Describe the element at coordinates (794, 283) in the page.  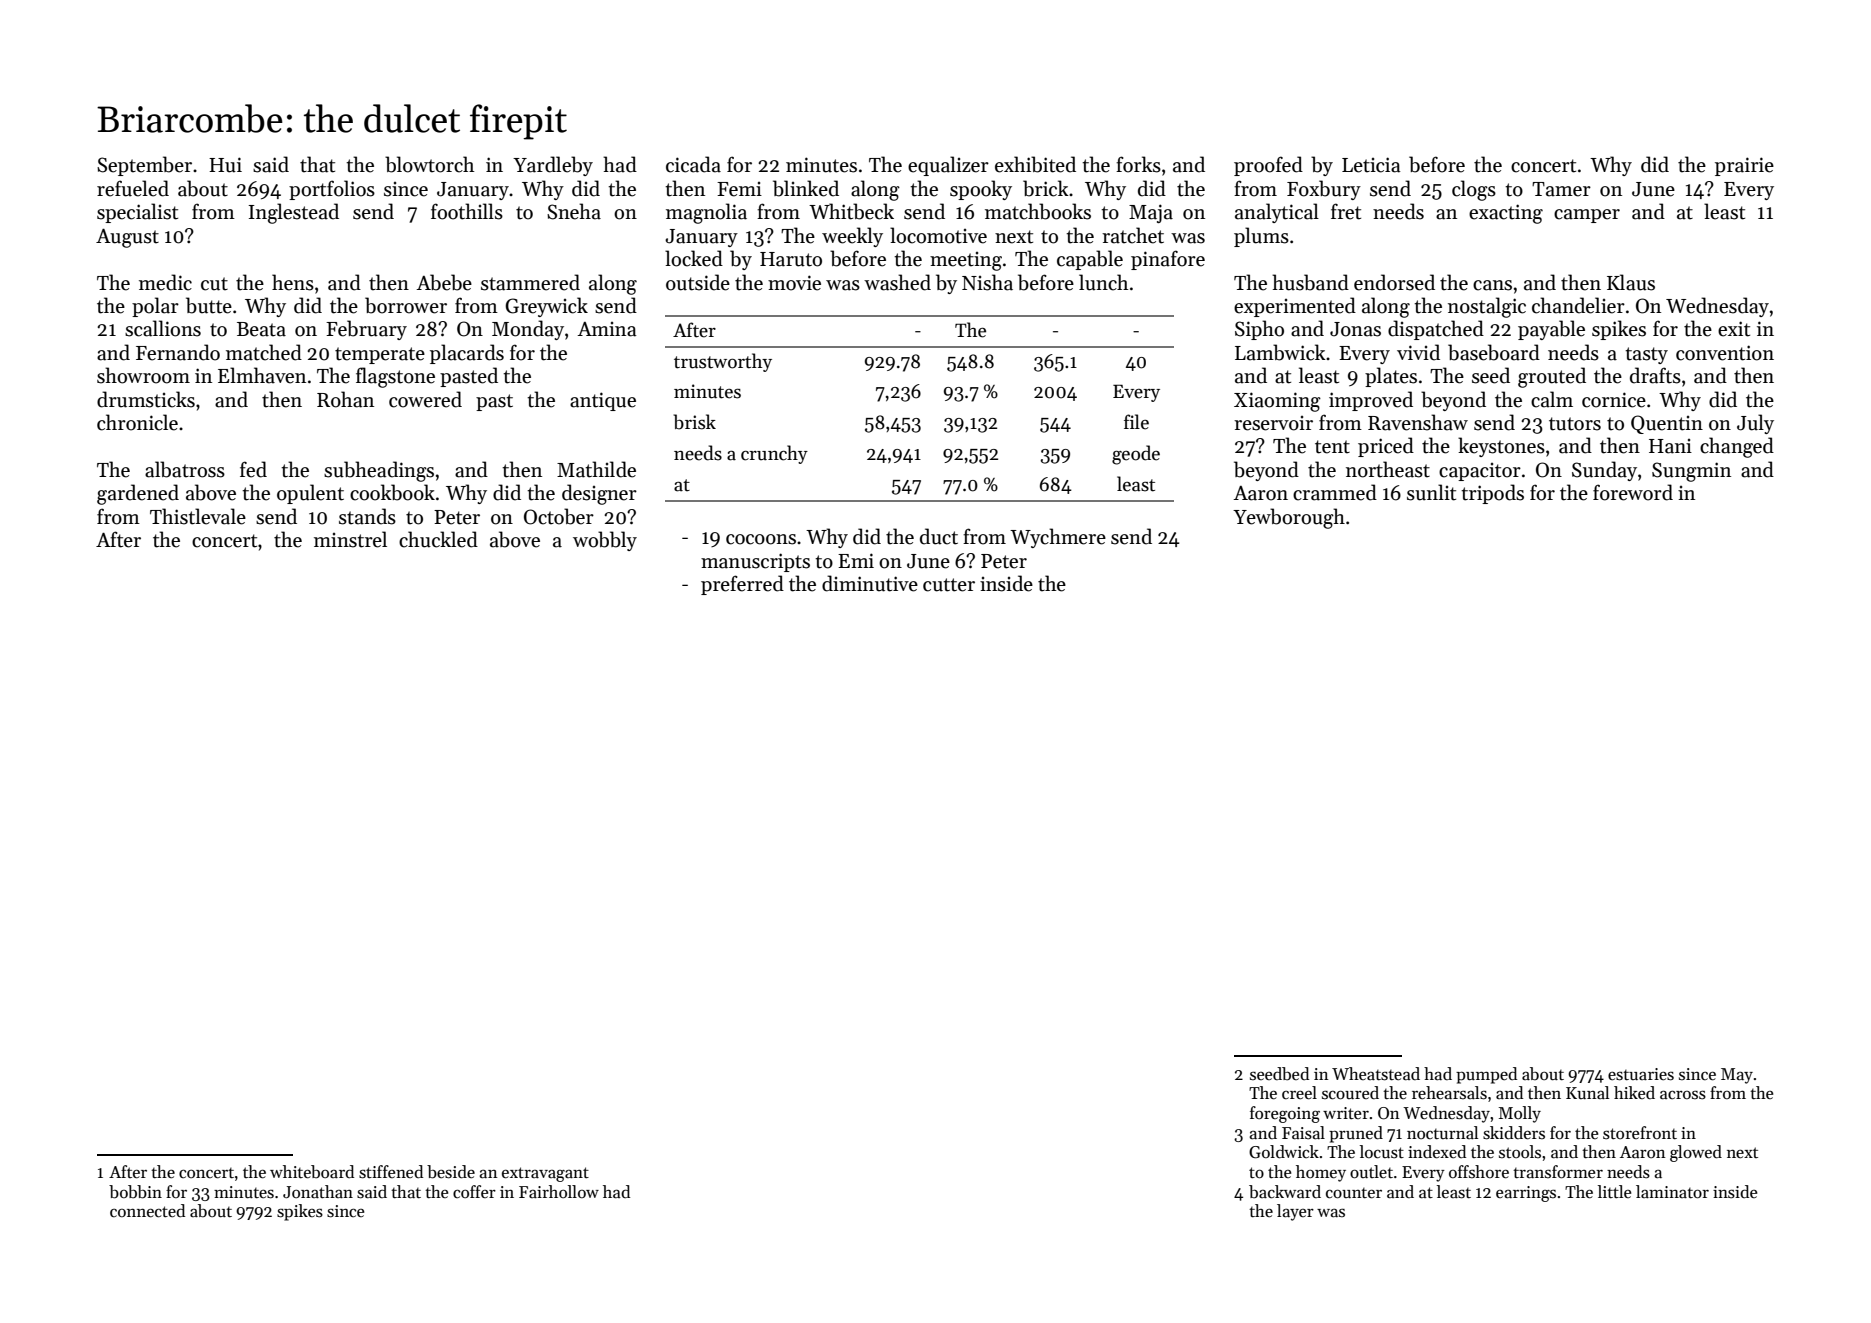
I see `movie` at that location.
